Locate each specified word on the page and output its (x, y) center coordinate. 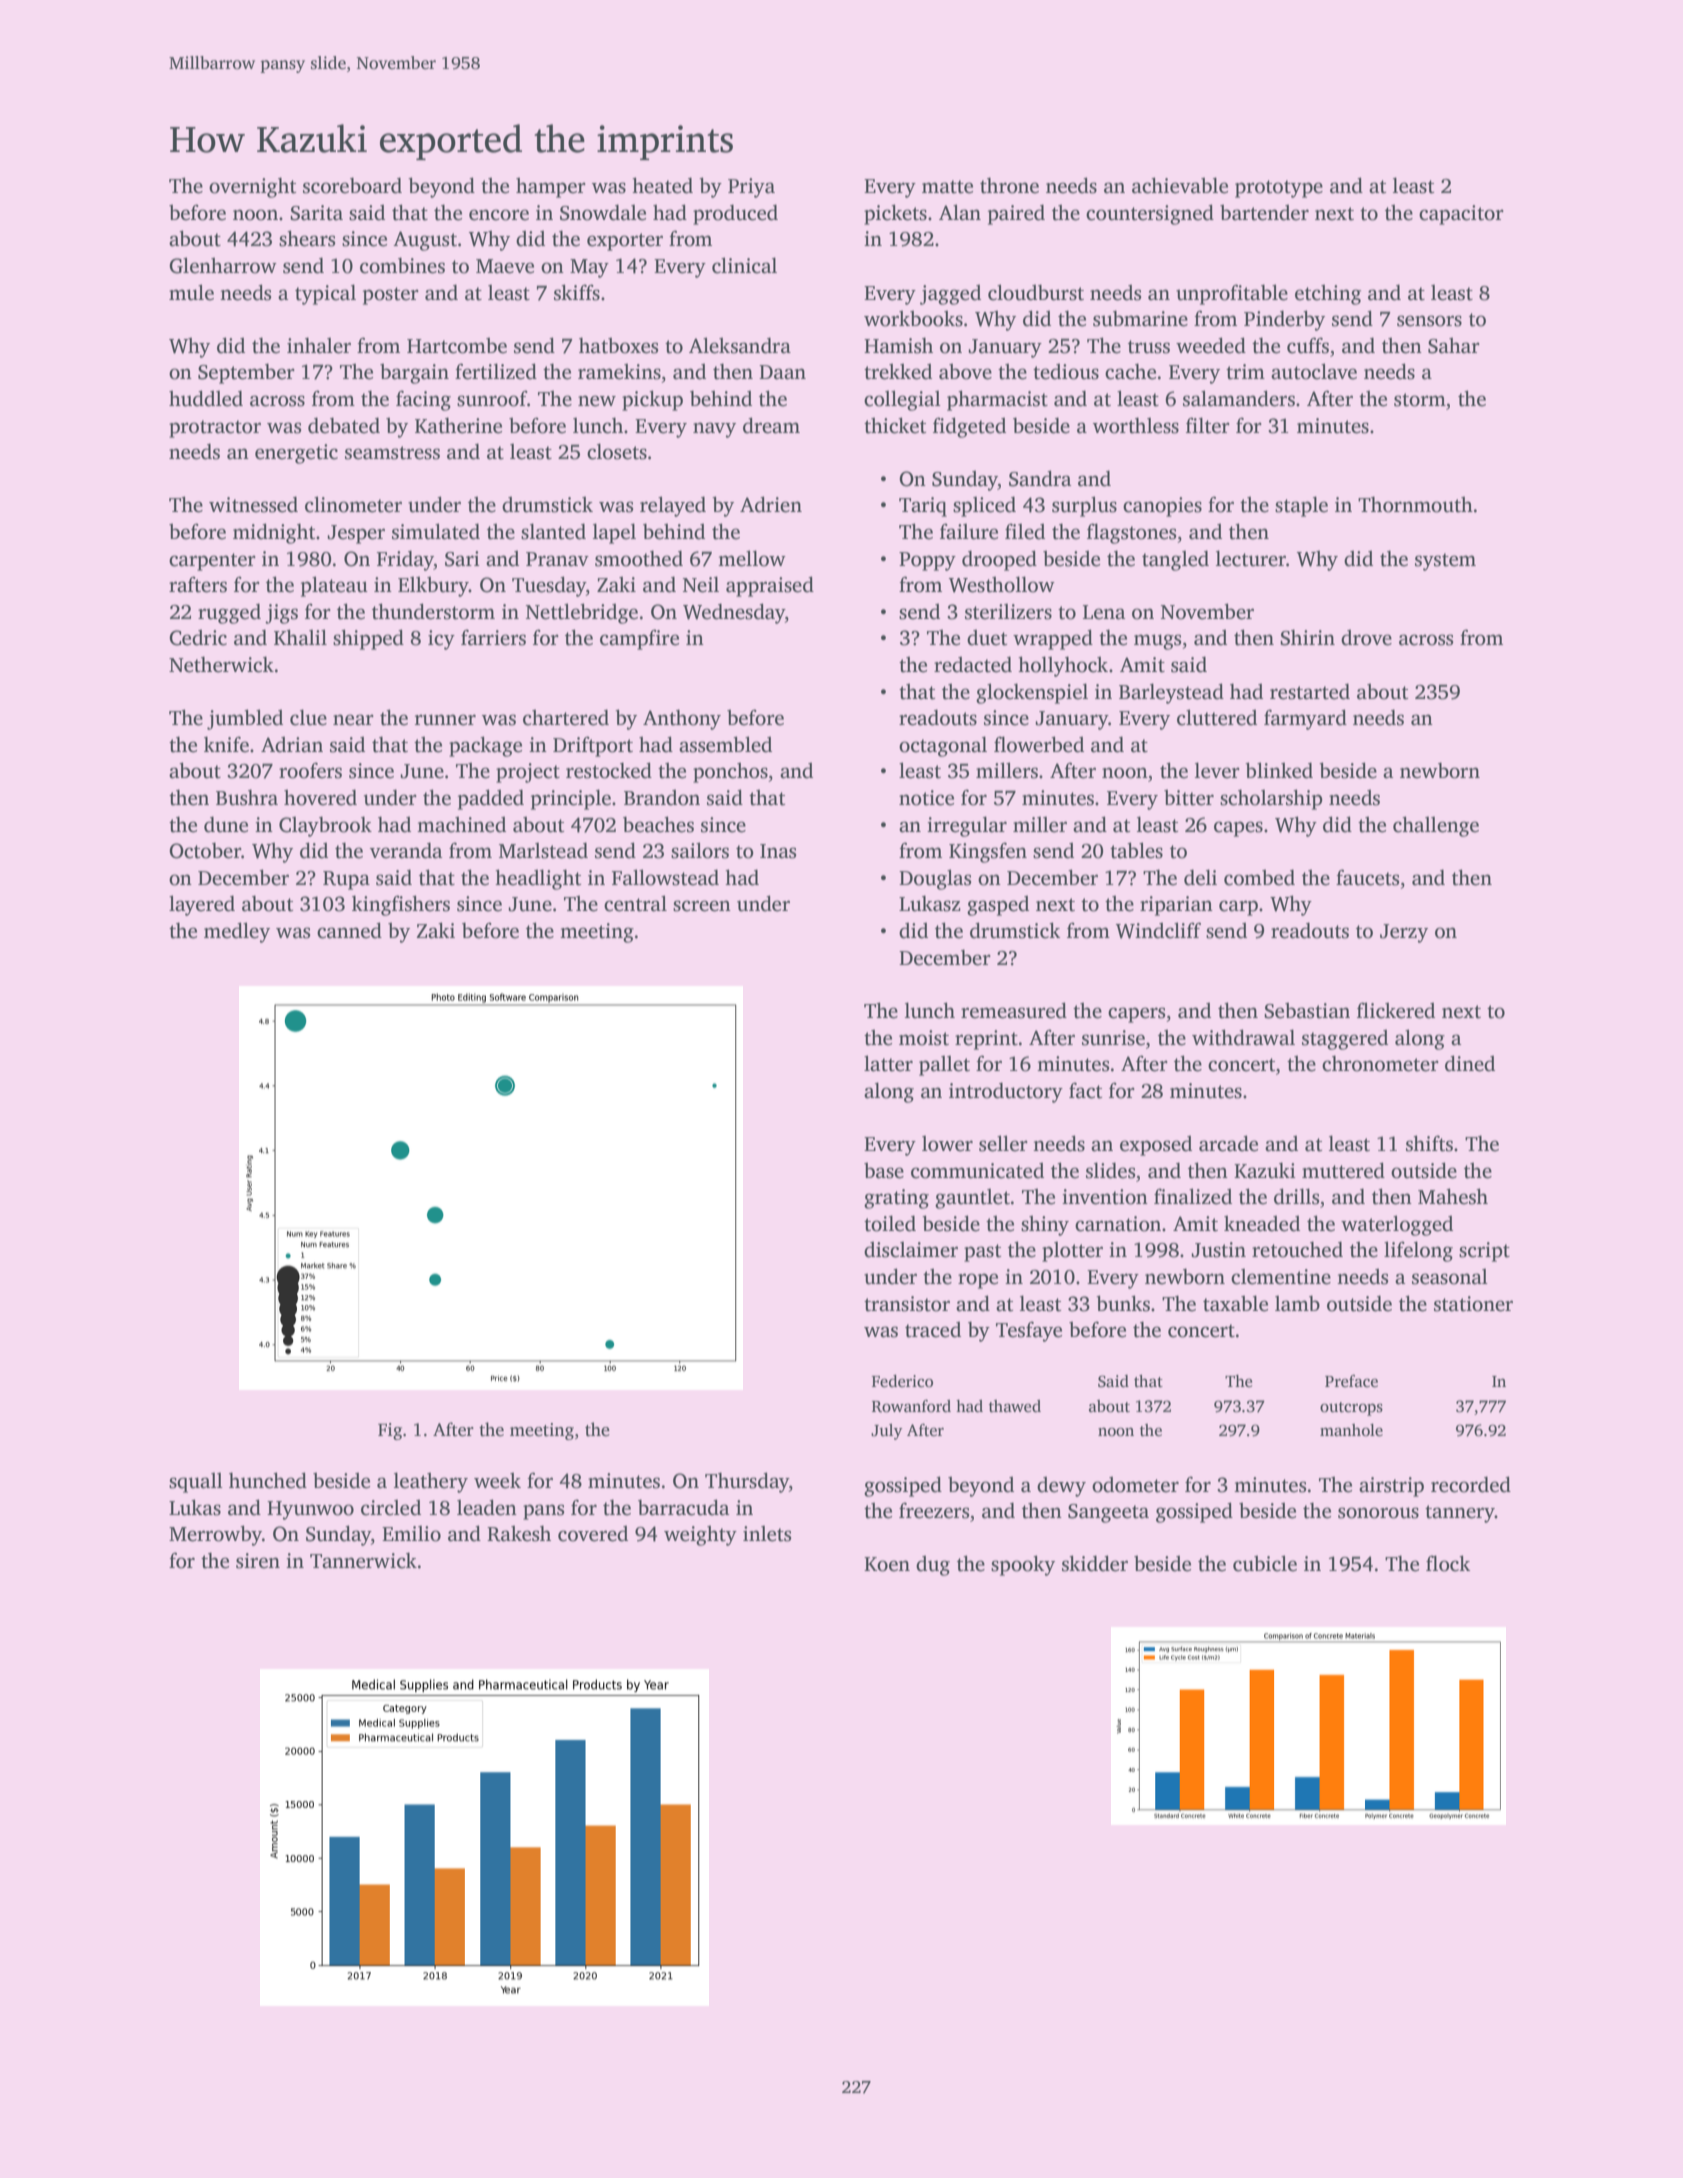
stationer (1473, 1304)
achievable (1180, 185)
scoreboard (352, 185)
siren (258, 1561)
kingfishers (401, 905)
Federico (902, 1381)
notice (926, 798)
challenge (1436, 826)
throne (1009, 185)
